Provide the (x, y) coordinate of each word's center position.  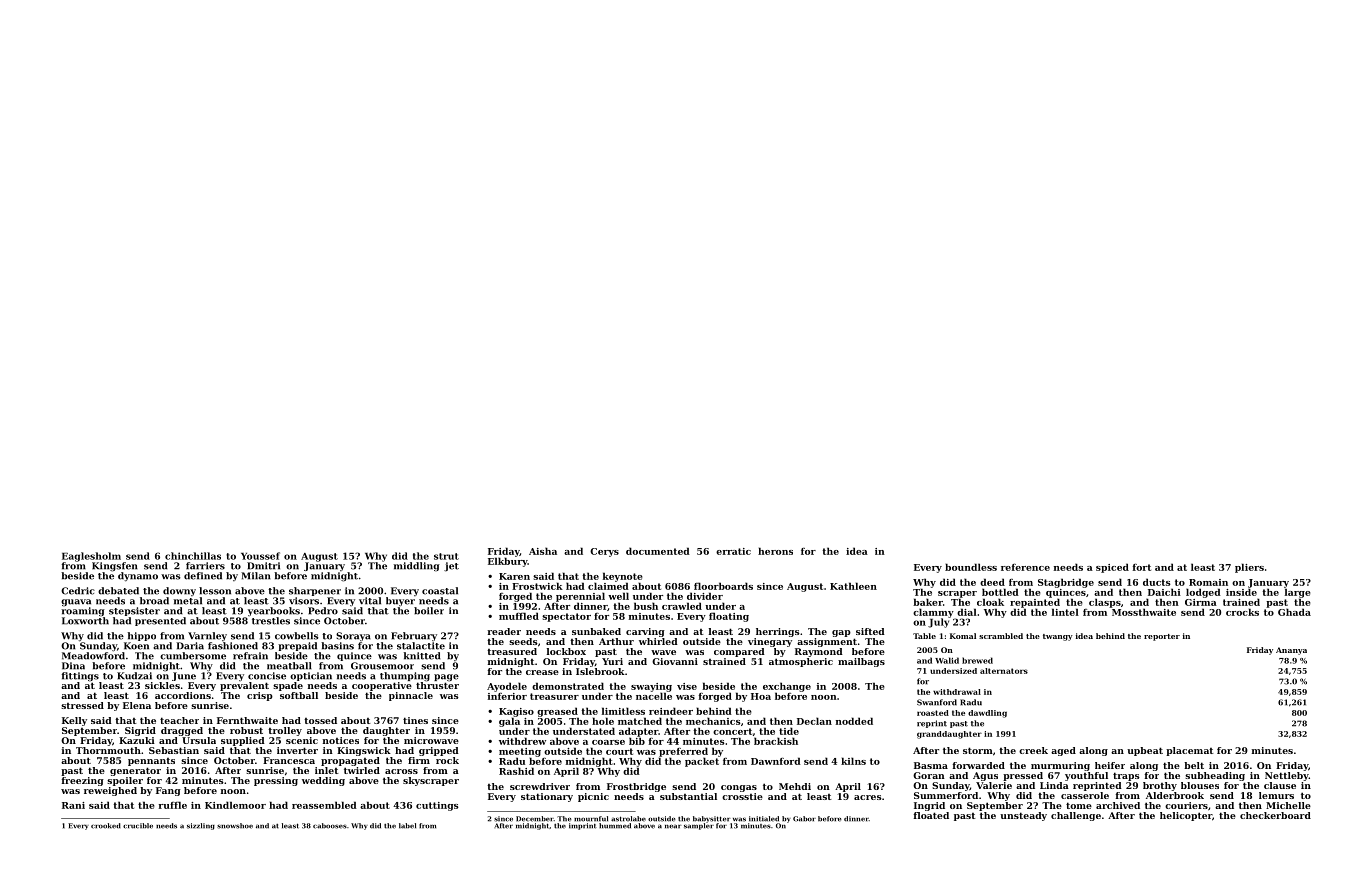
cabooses (330, 826)
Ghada (1294, 612)
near (673, 826)
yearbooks (274, 611)
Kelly (74, 721)
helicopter (1186, 816)
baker (928, 602)
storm (978, 750)
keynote (623, 577)
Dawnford (776, 761)
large (1298, 593)
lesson (215, 591)
